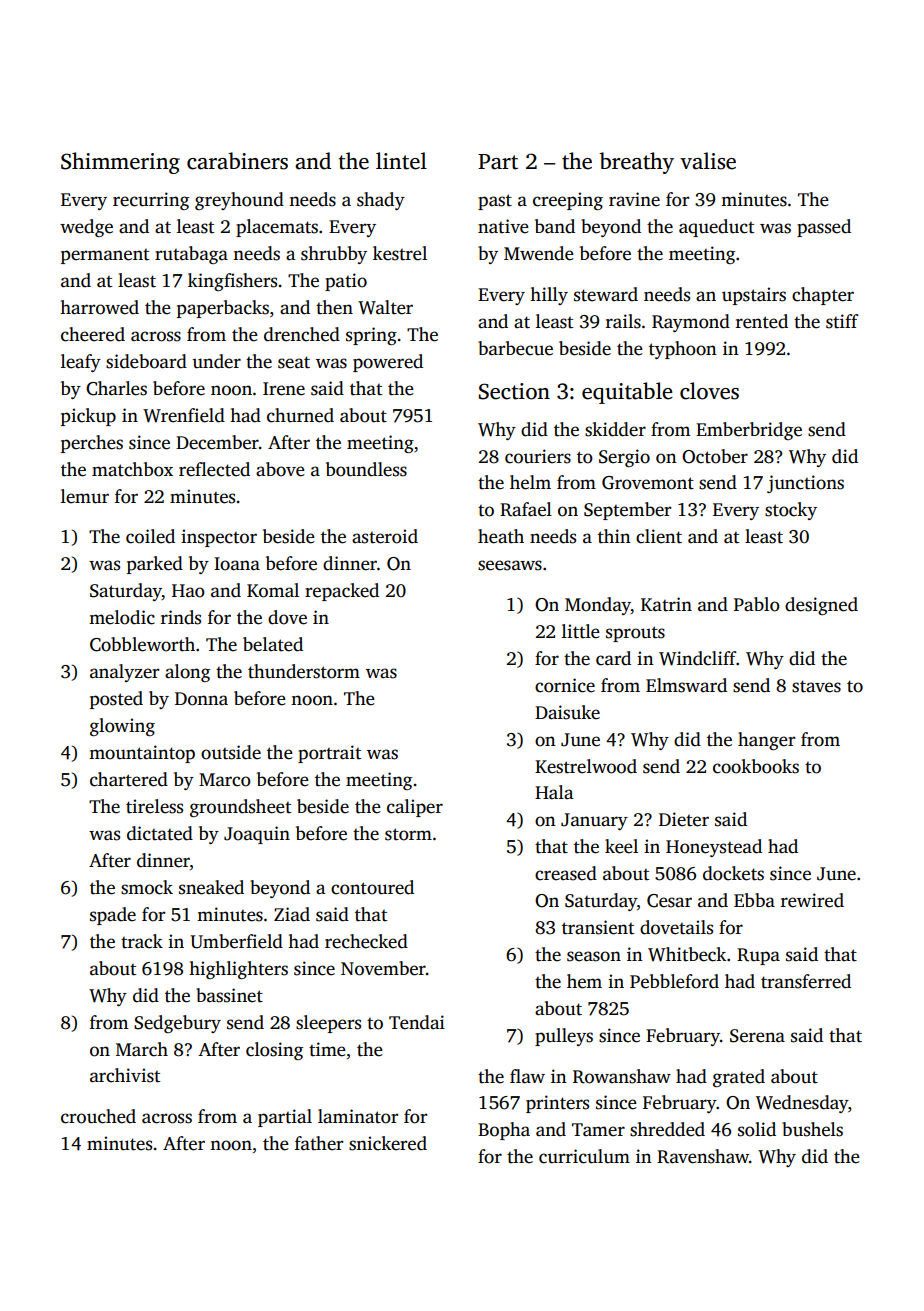  Describe the element at coordinates (567, 712) in the image. I see `Daisuke` at that location.
